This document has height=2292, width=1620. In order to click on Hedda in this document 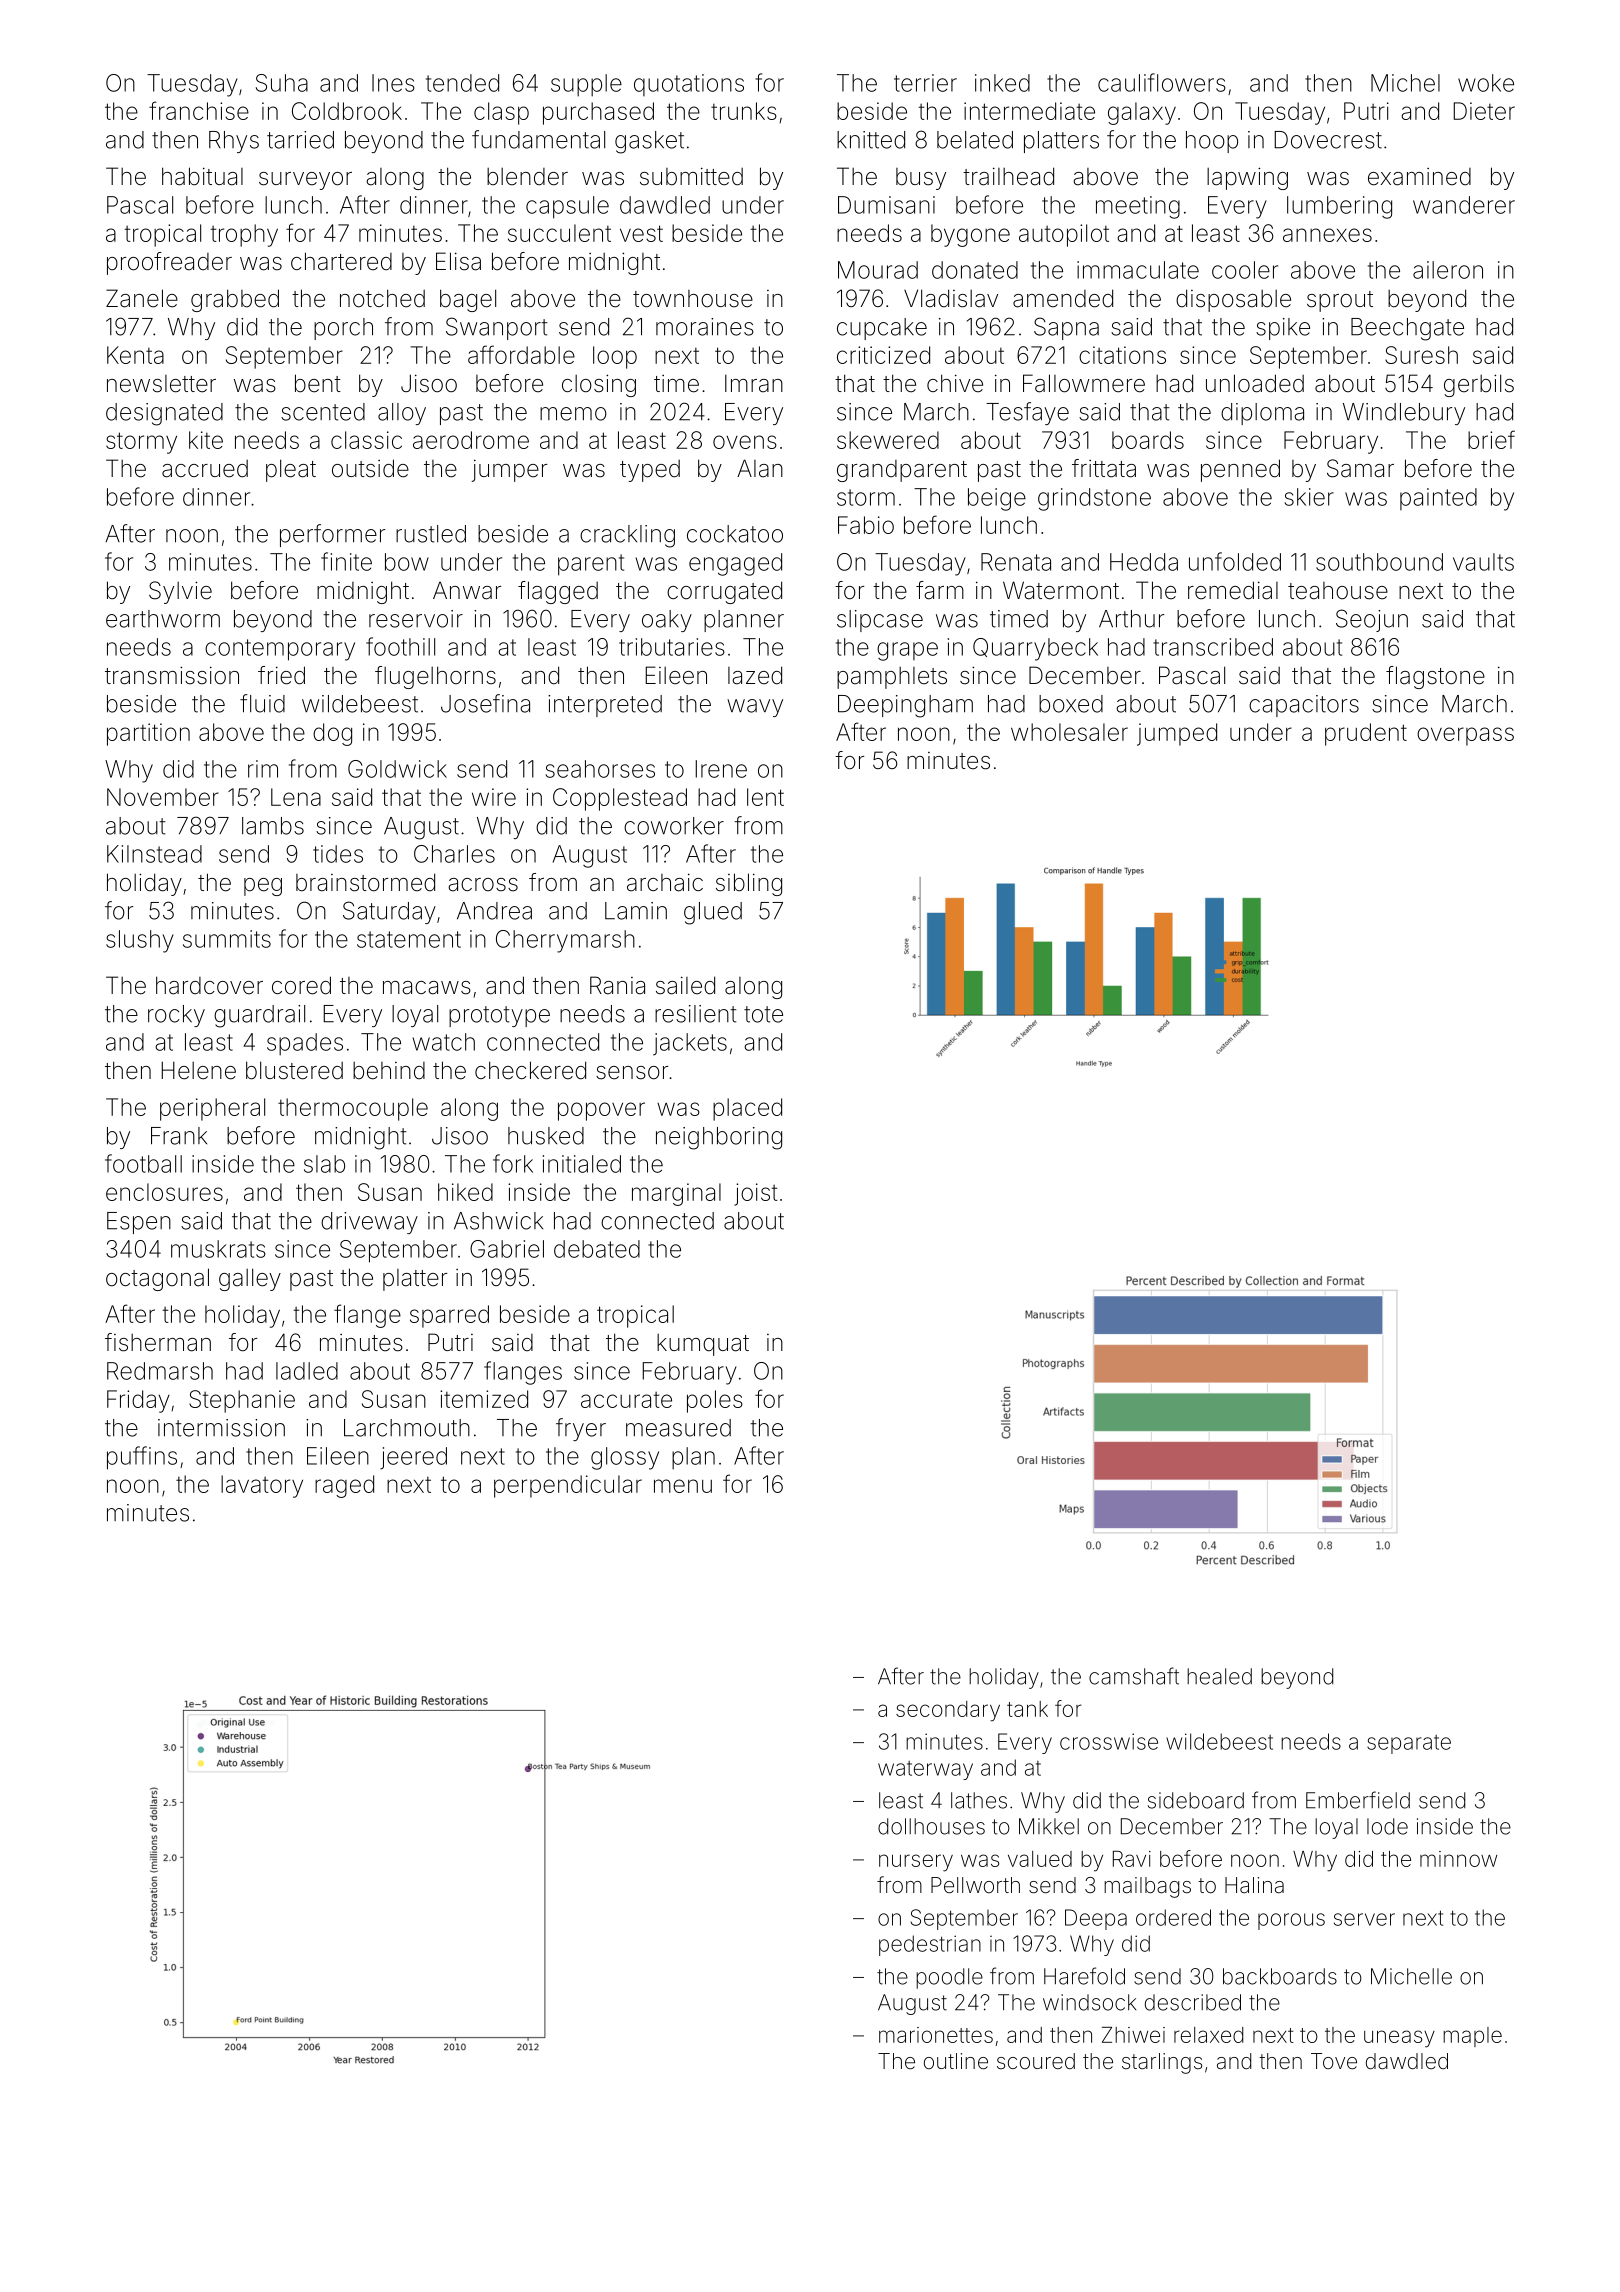, I will do `click(1144, 562)`.
